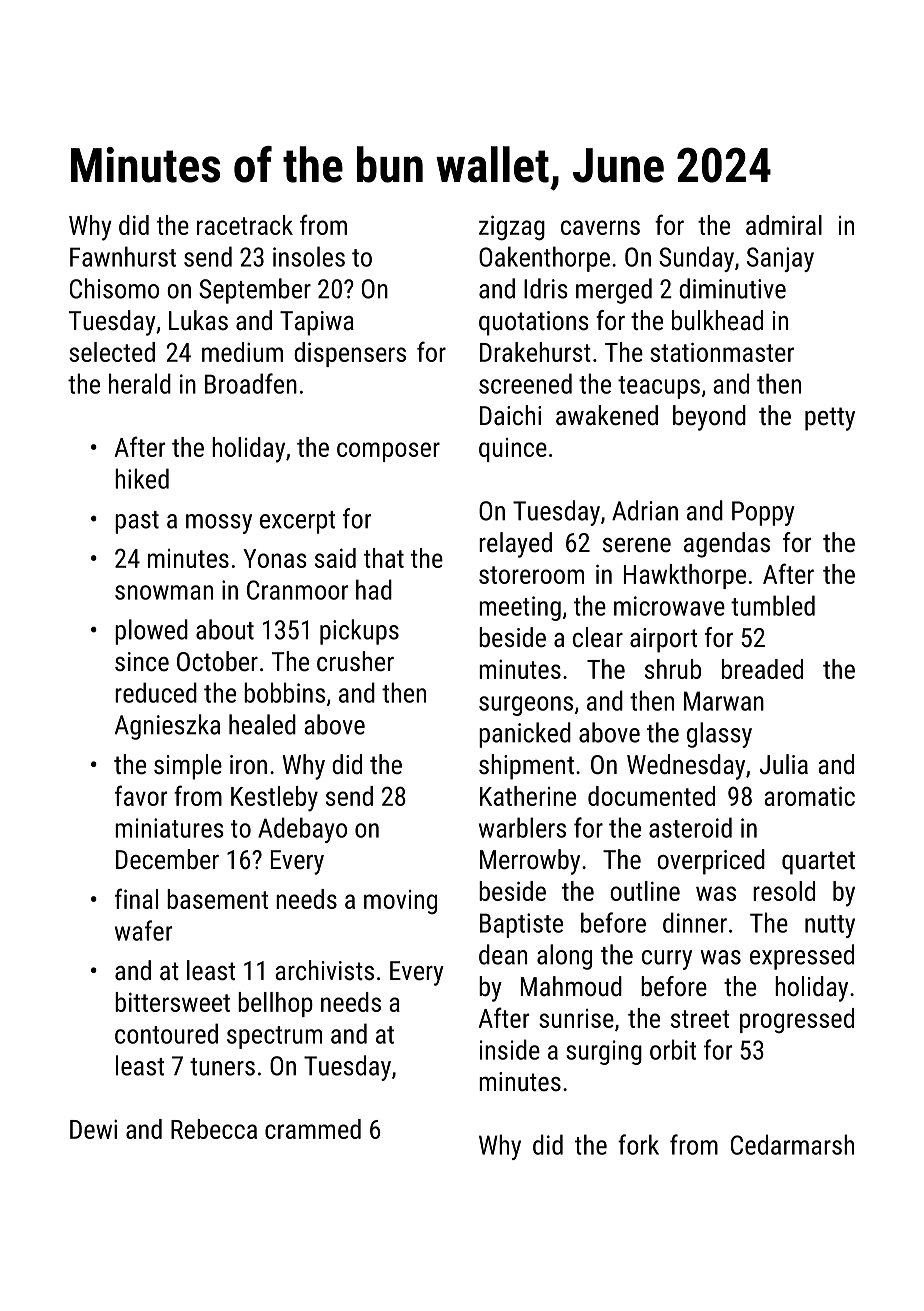  Describe the element at coordinates (245, 225) in the image. I see `racetrack` at that location.
